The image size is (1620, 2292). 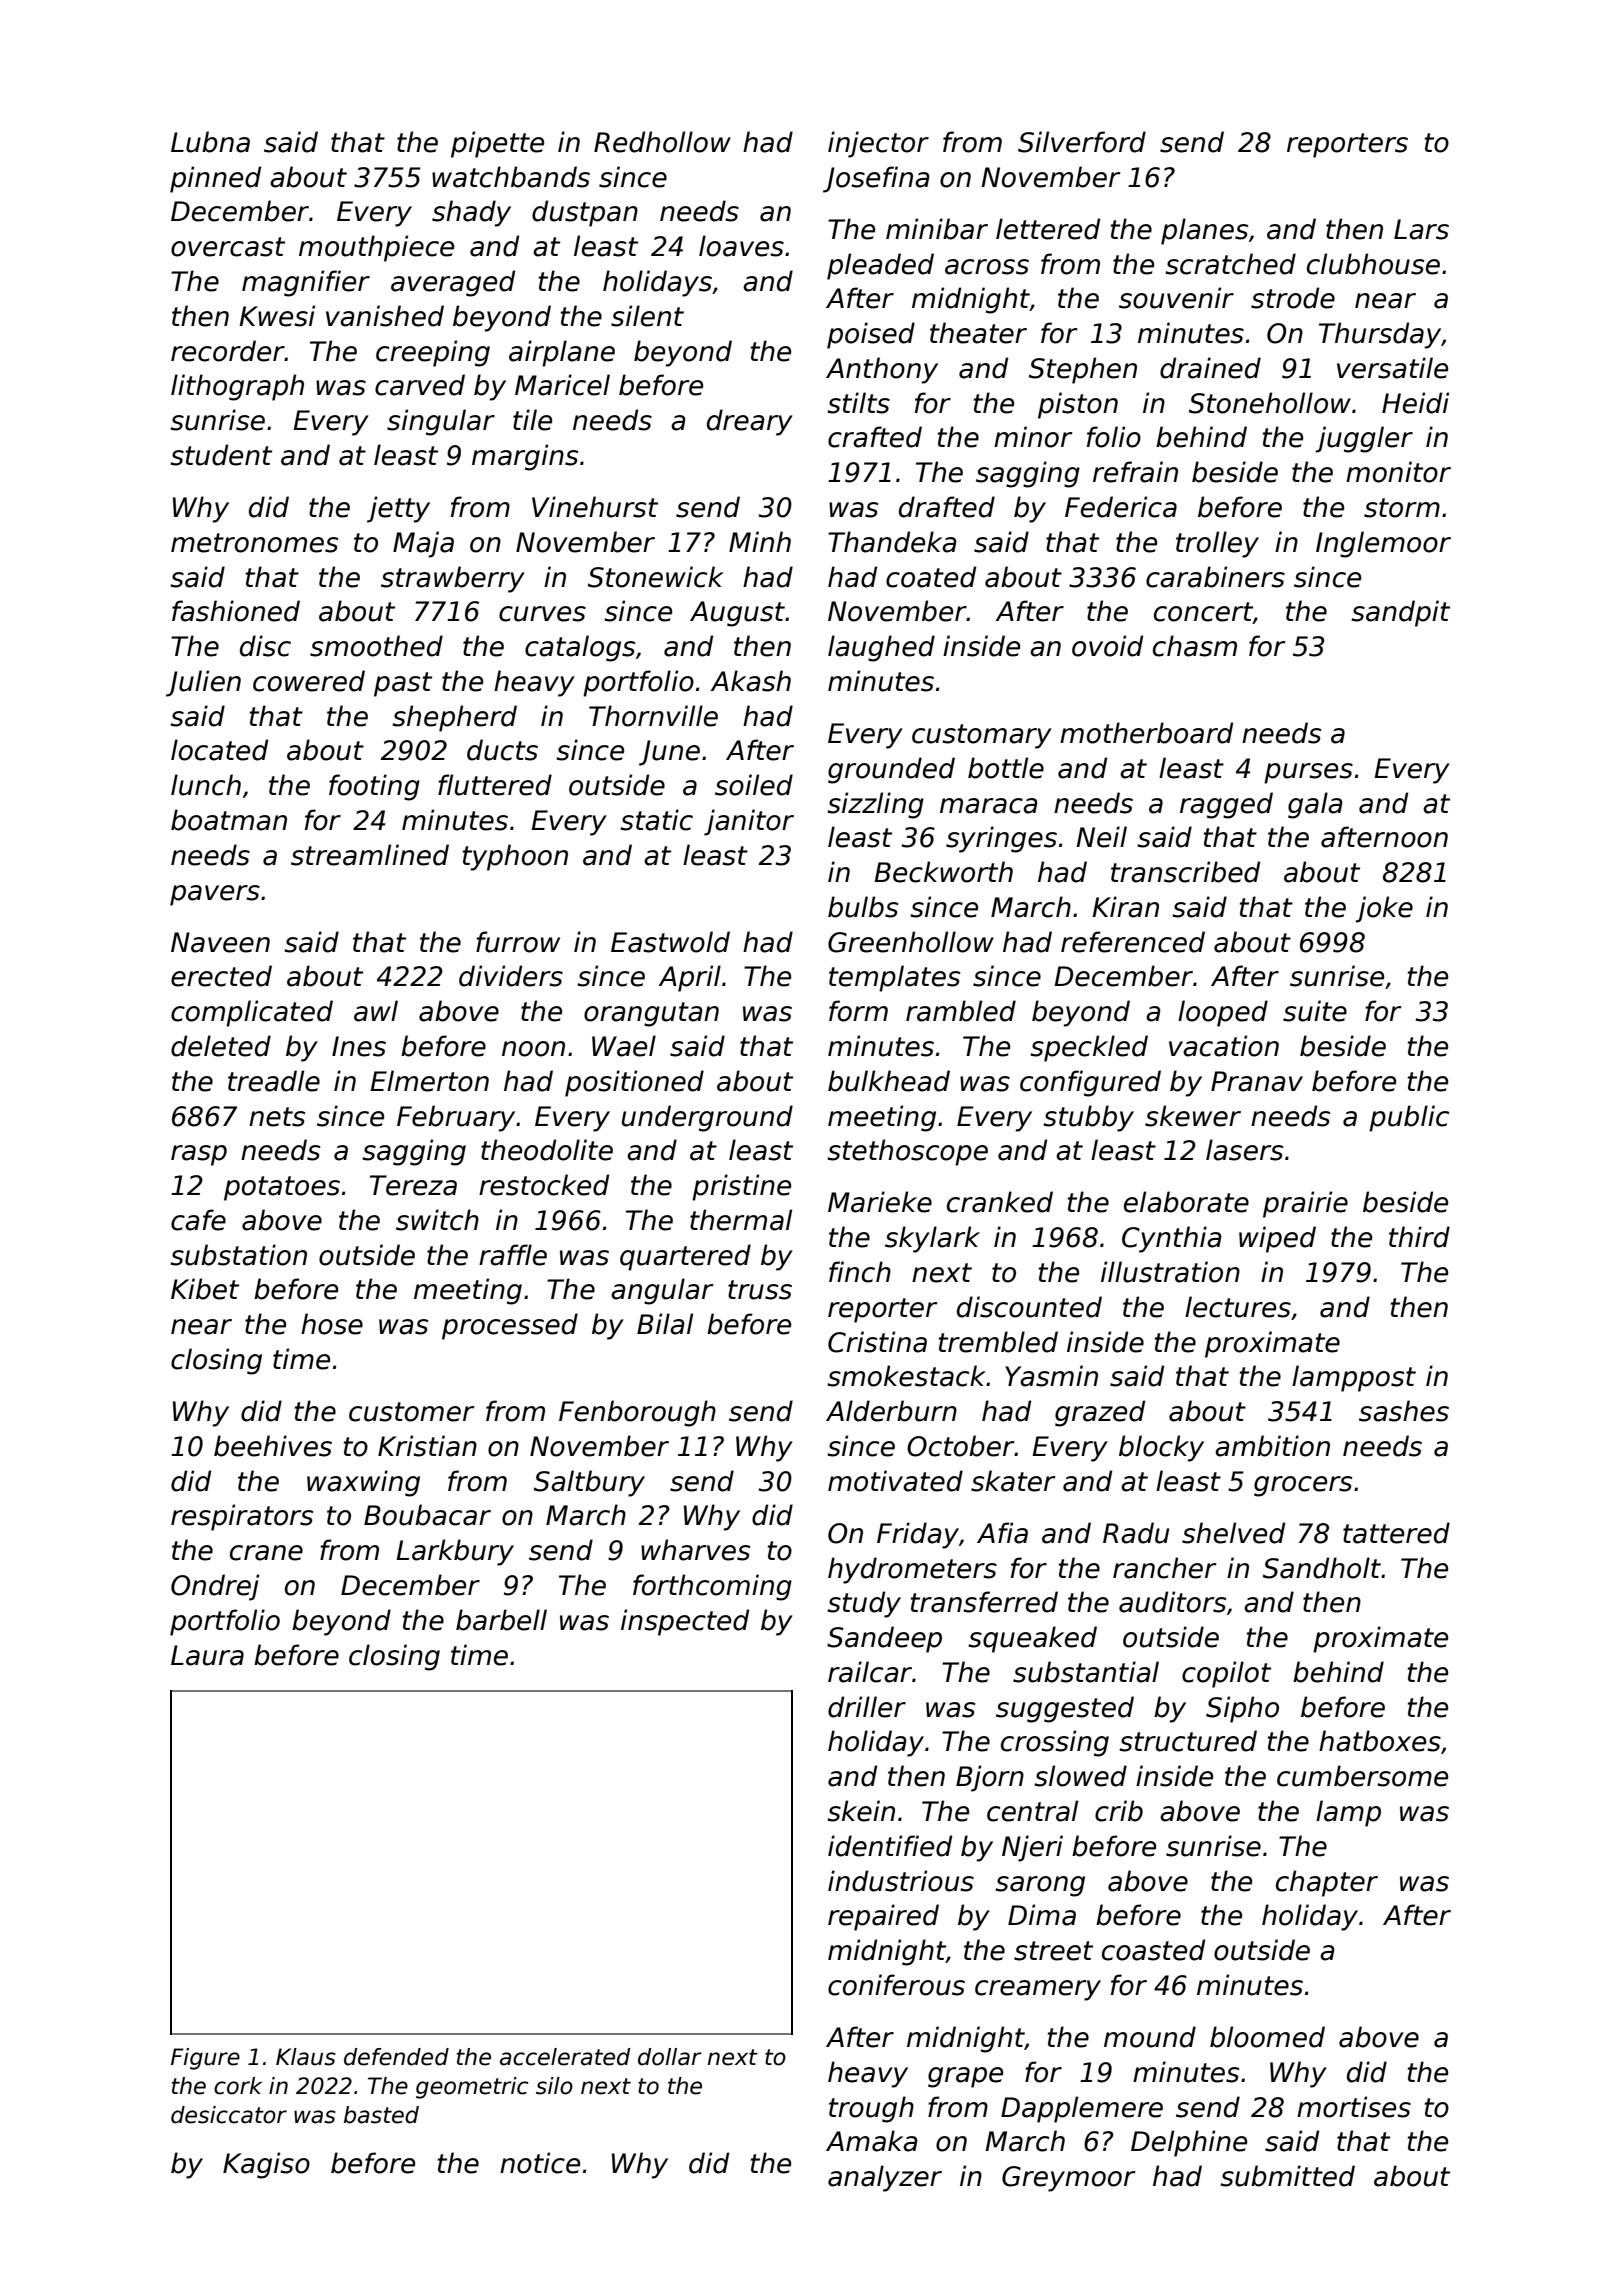 I want to click on mound, so click(x=1150, y=2037).
